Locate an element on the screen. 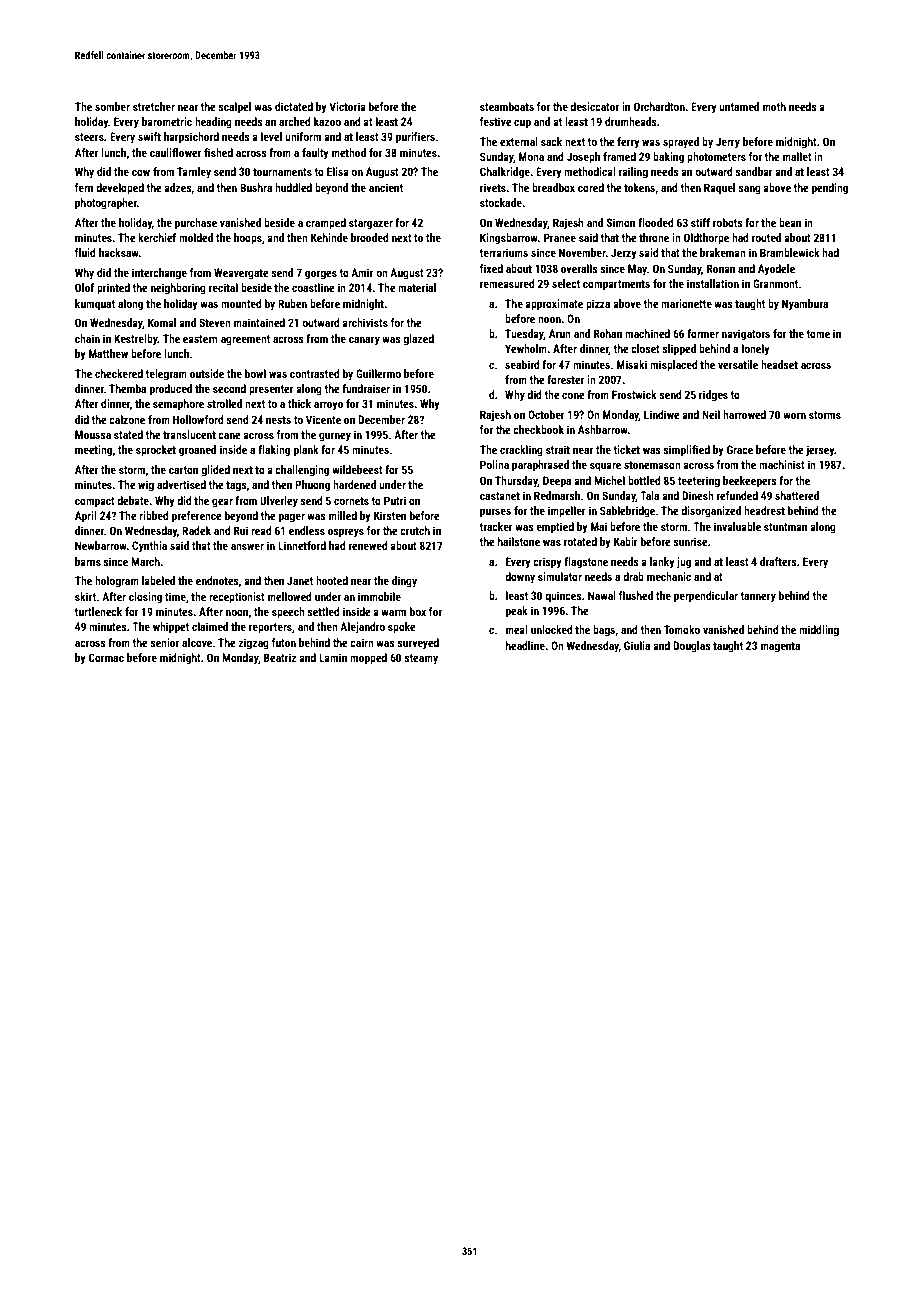  mounted is located at coordinates (241, 303).
